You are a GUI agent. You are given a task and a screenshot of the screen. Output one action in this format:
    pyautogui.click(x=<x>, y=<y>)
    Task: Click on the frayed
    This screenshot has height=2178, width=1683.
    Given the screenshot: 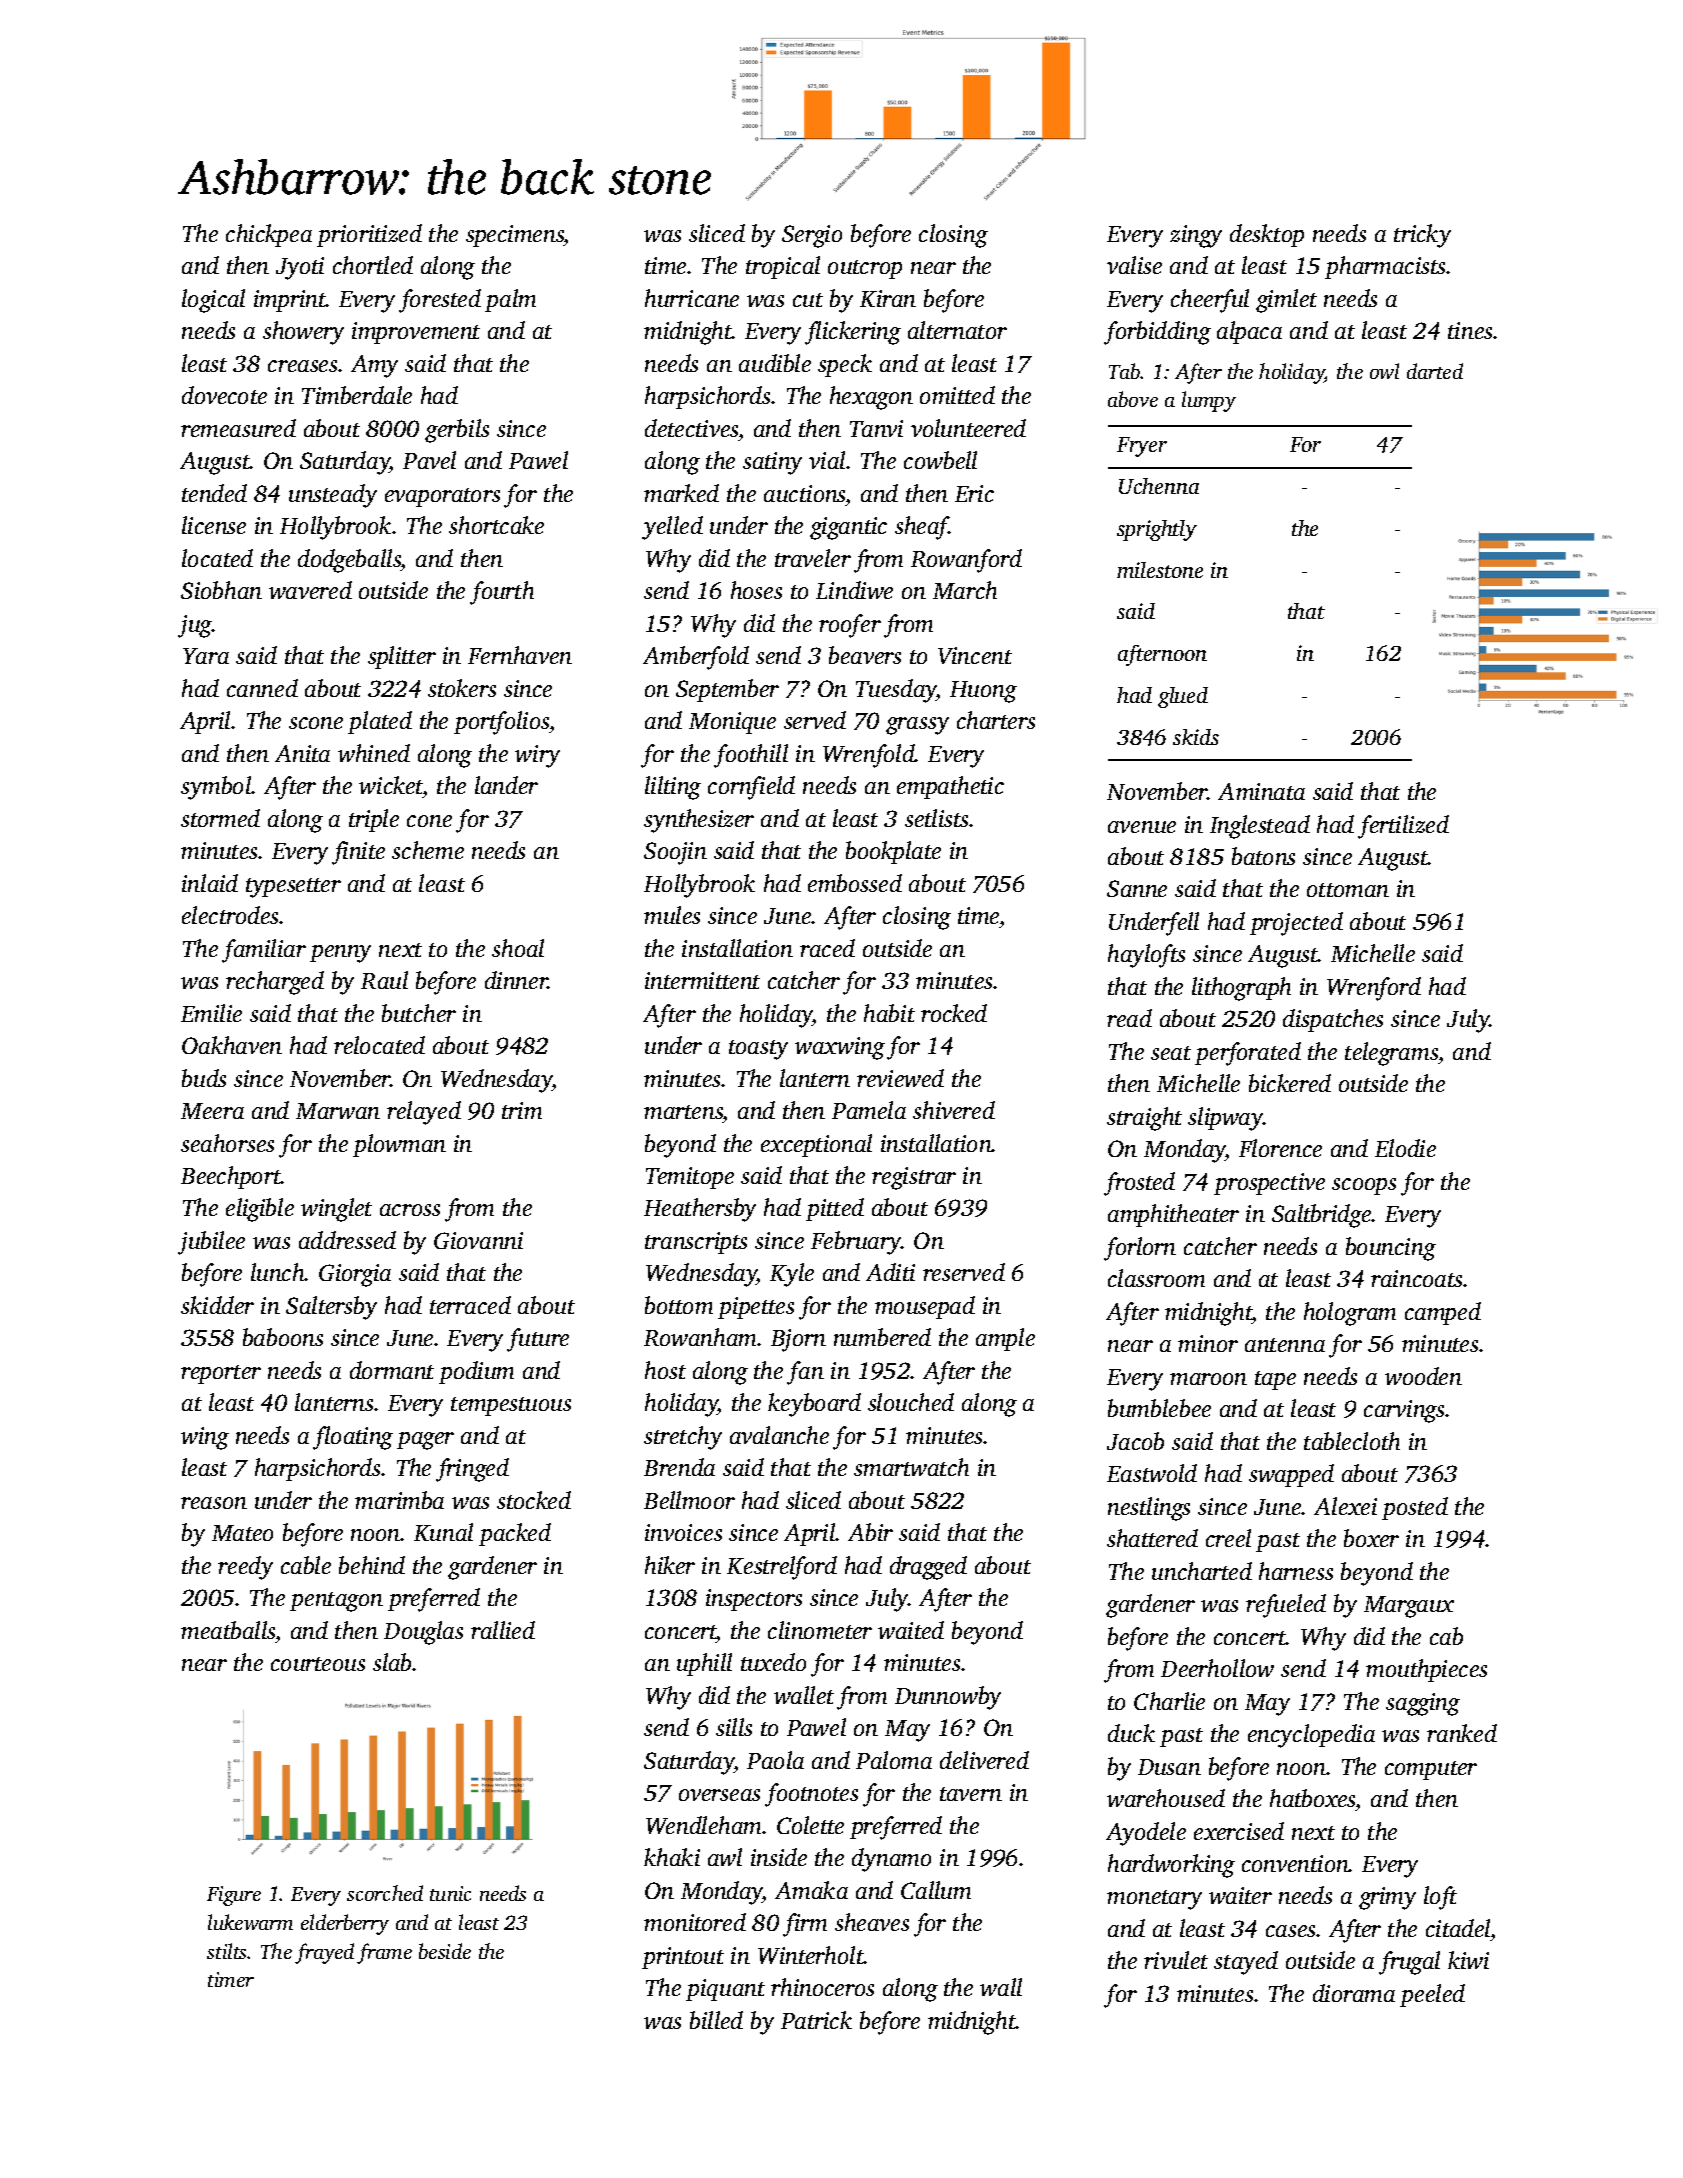 What is the action you would take?
    pyautogui.click(x=324, y=1953)
